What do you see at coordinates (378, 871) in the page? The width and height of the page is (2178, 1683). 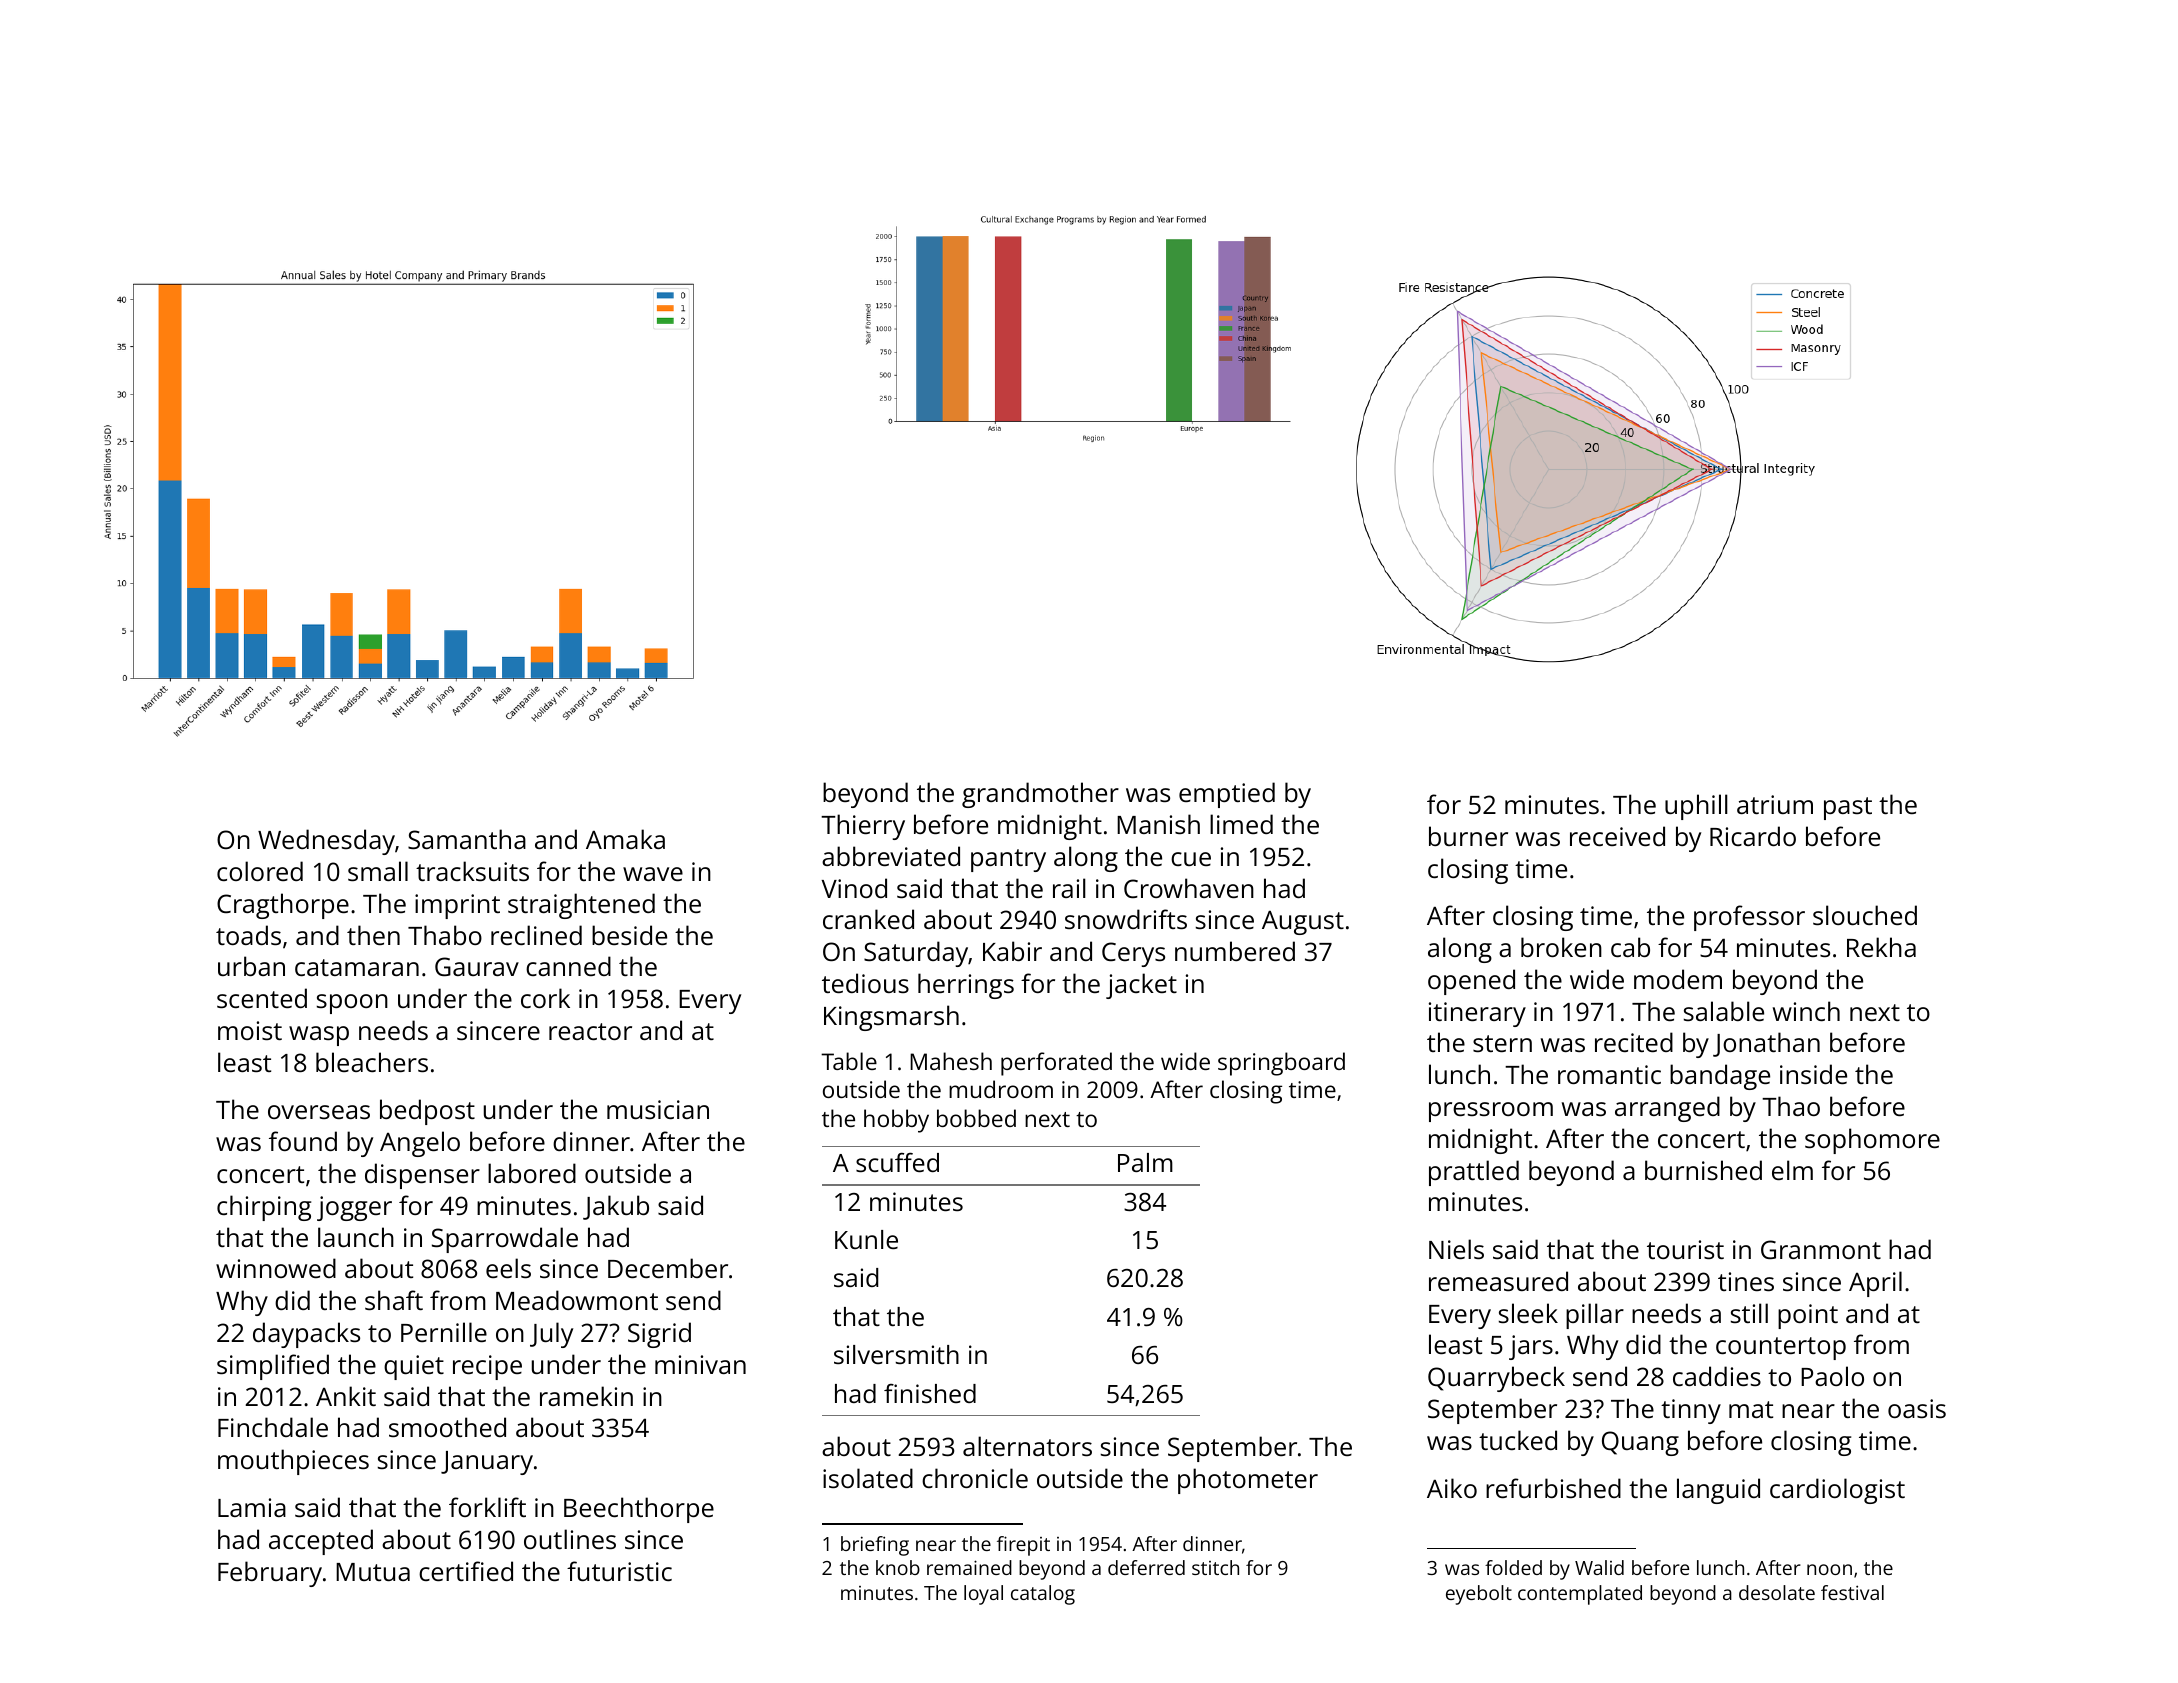 I see `small` at bounding box center [378, 871].
